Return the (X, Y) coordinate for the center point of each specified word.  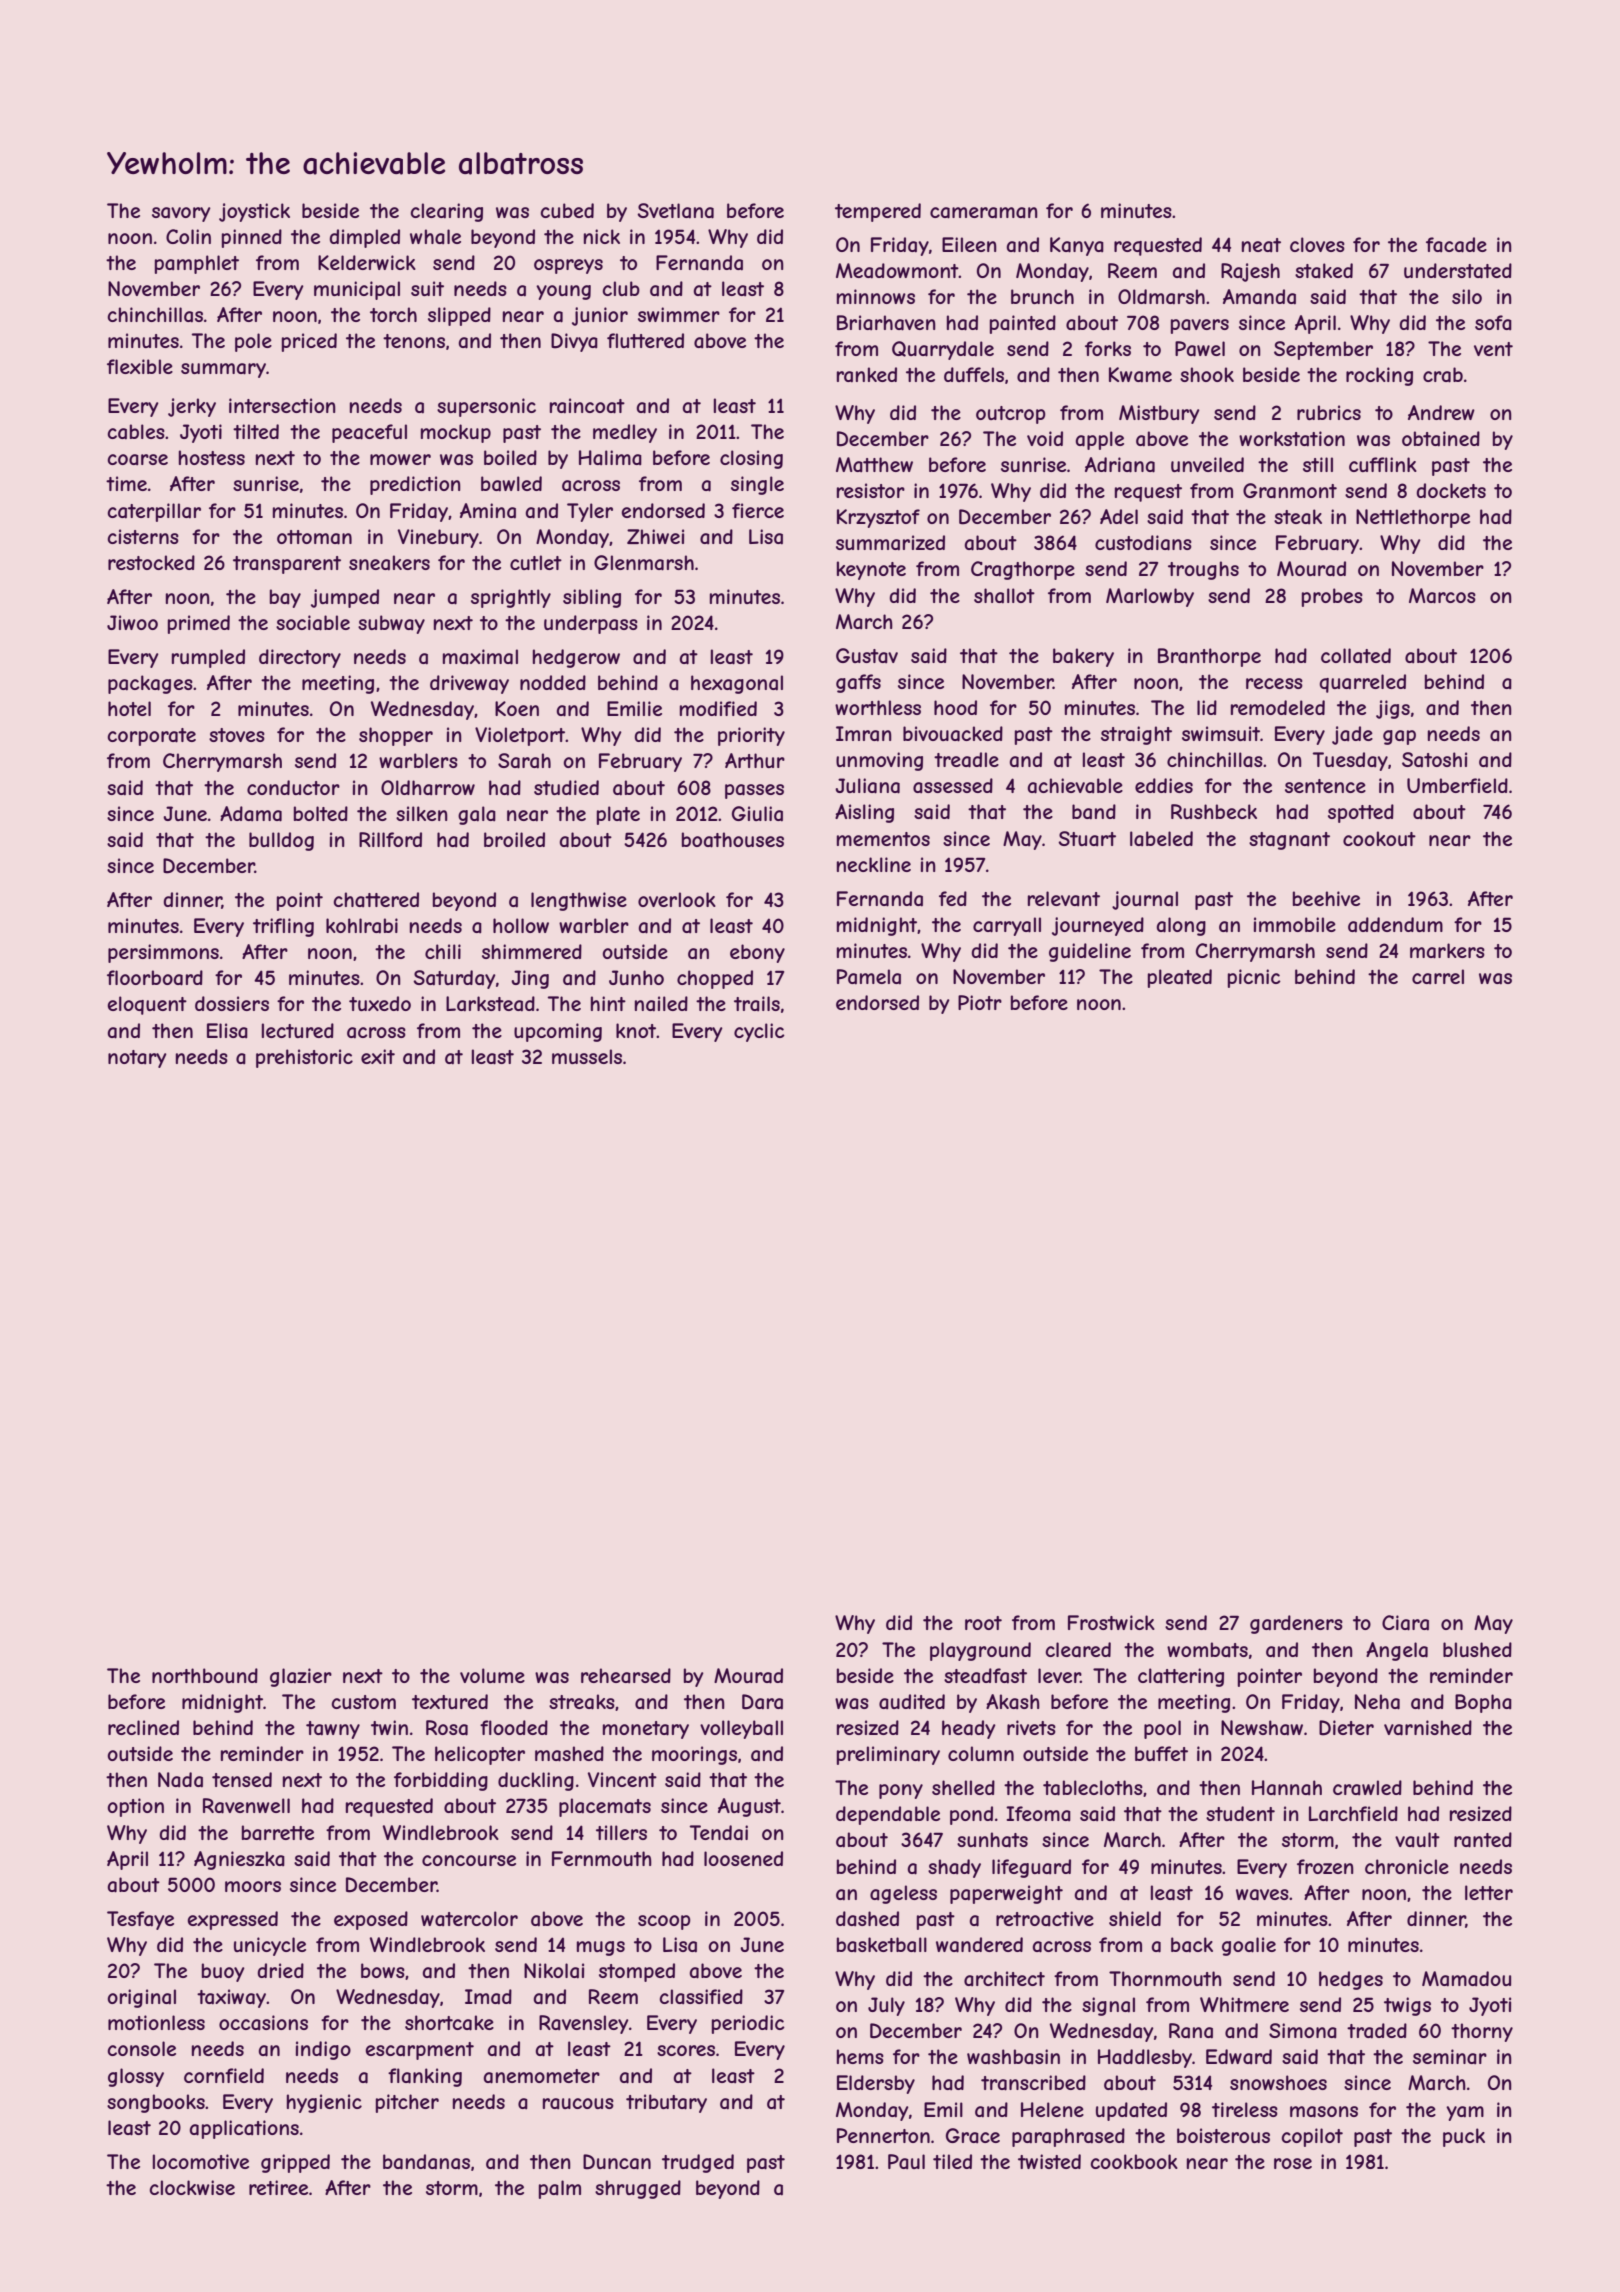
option (136, 1807)
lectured (298, 1030)
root (983, 1623)
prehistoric (304, 1058)
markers (1447, 951)
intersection (282, 405)
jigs (1393, 709)
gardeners (1296, 1624)
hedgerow (576, 658)
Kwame (1140, 375)
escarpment (420, 2051)
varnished (1428, 1728)
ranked (867, 375)
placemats (605, 1807)
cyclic (759, 1032)
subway (391, 624)
